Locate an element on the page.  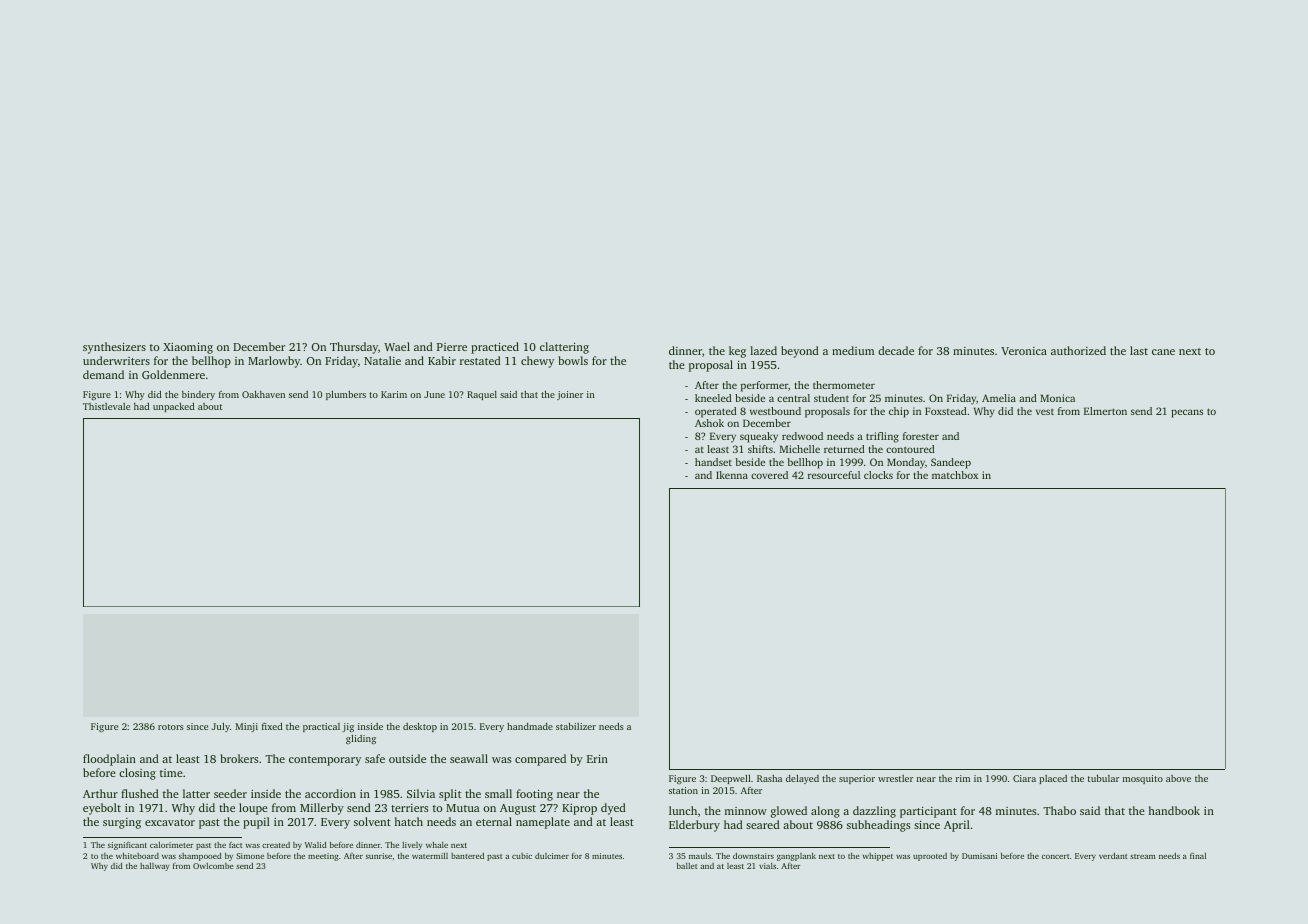
Dumisani is located at coordinates (979, 856).
